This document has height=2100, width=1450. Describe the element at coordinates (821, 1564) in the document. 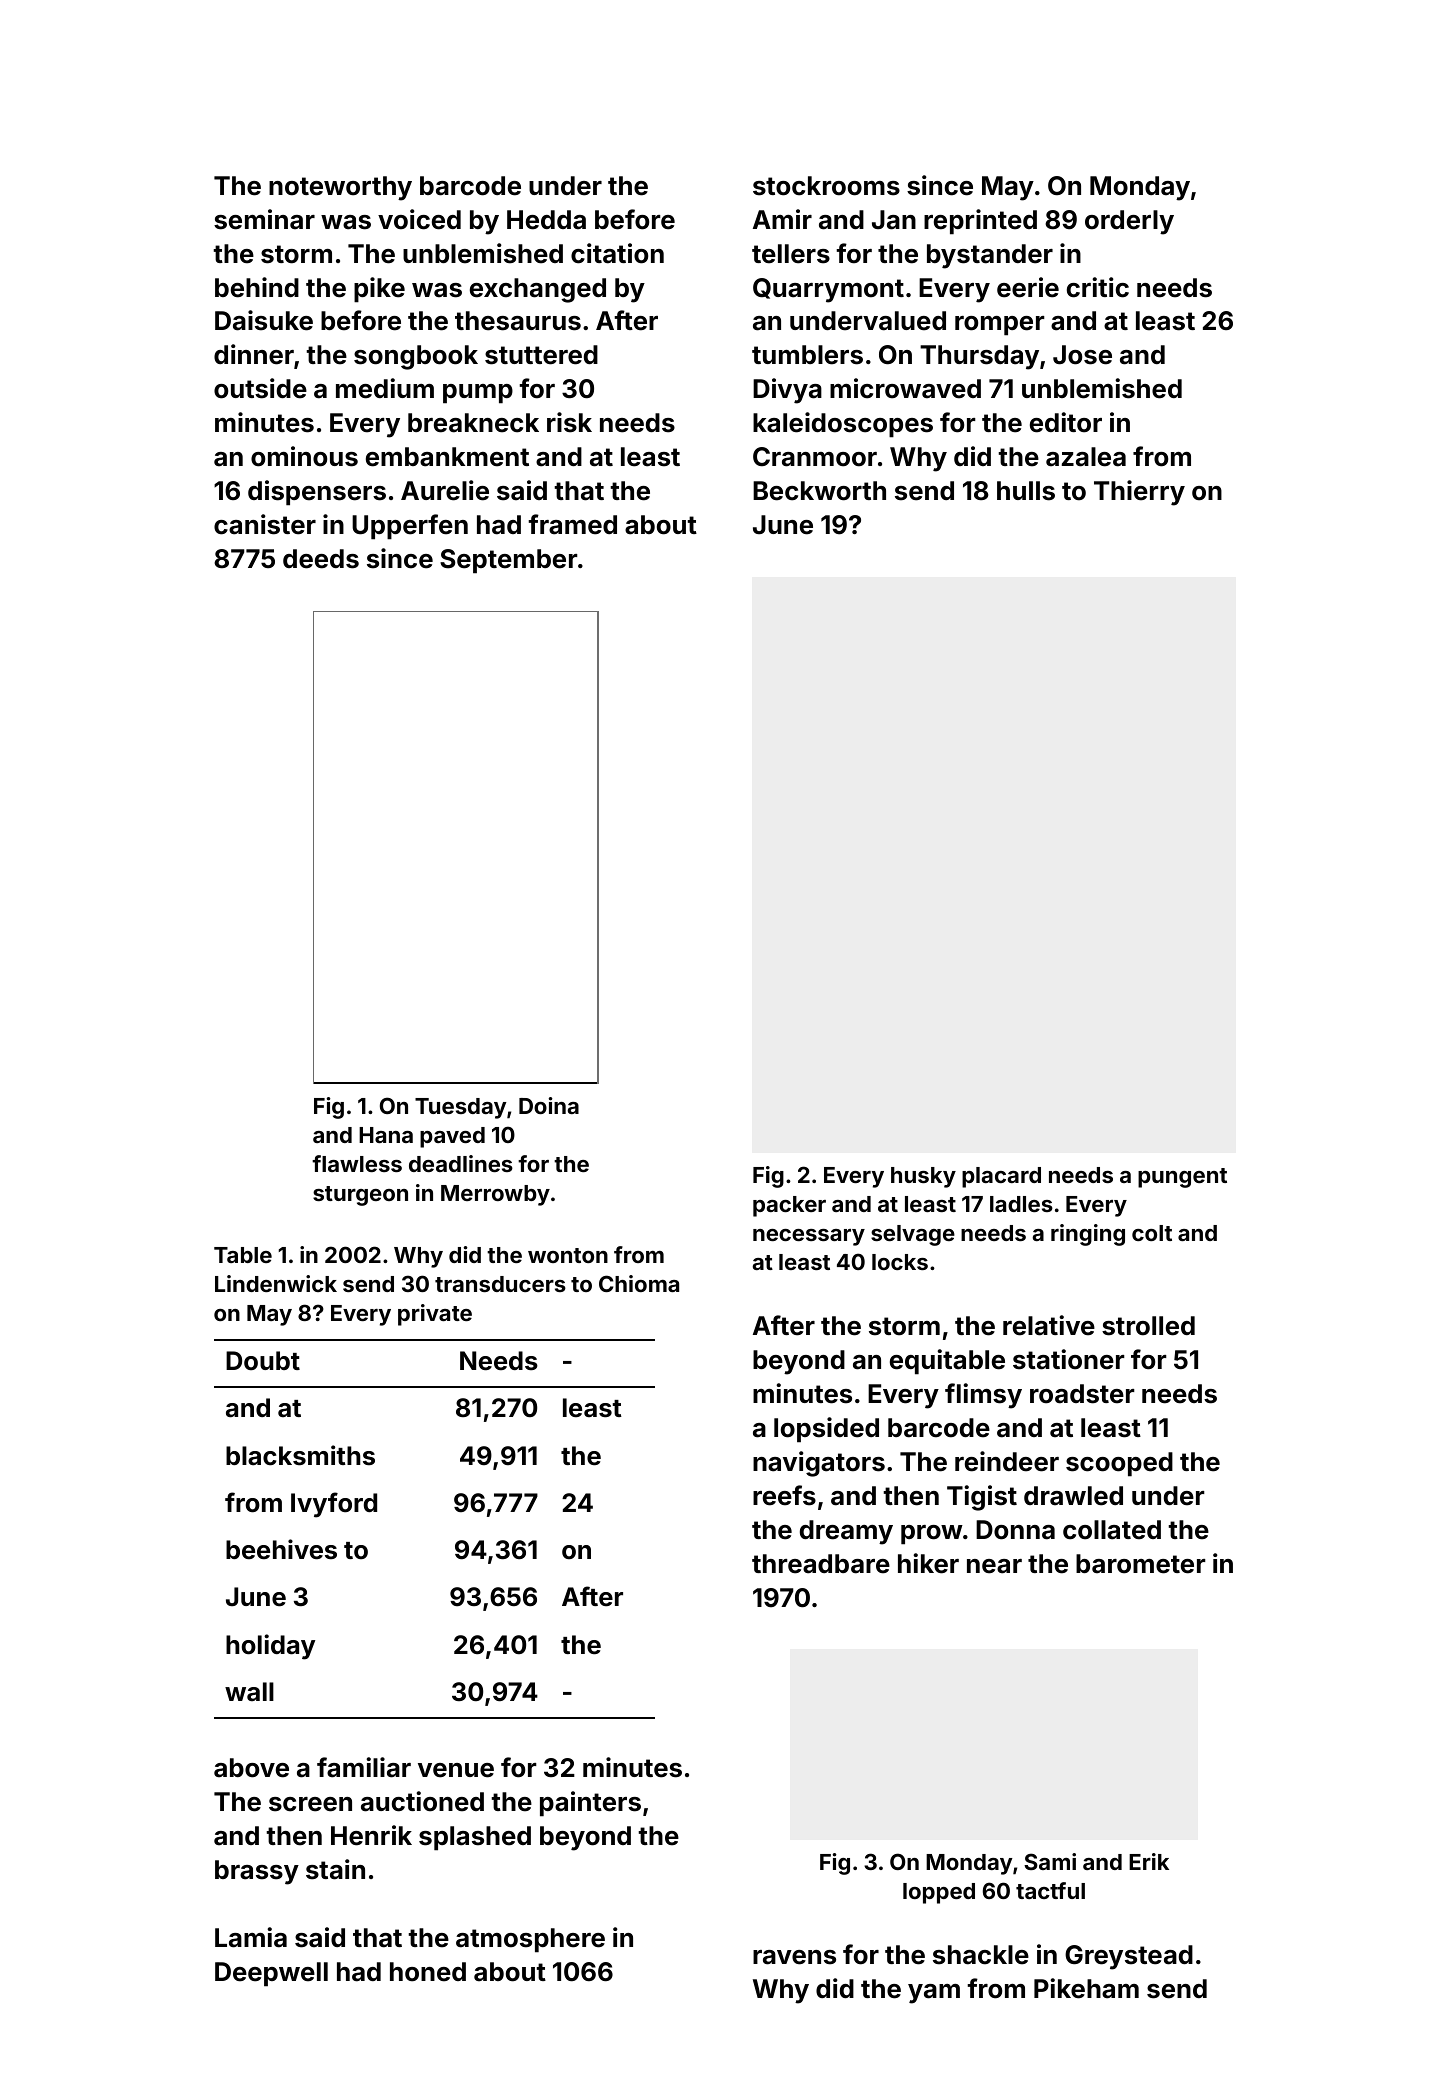

I see `threadbare` at that location.
